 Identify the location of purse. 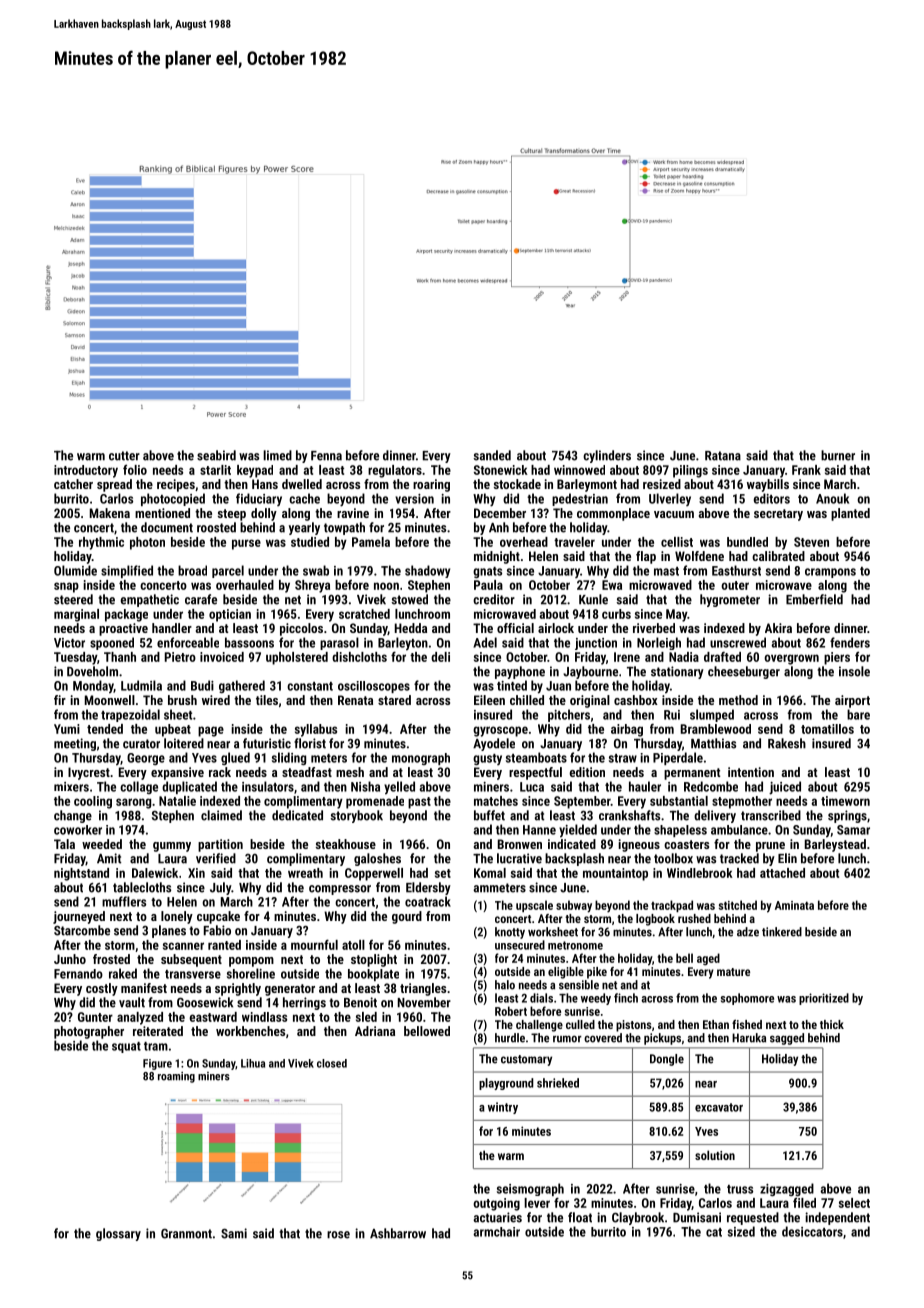
(246, 544).
